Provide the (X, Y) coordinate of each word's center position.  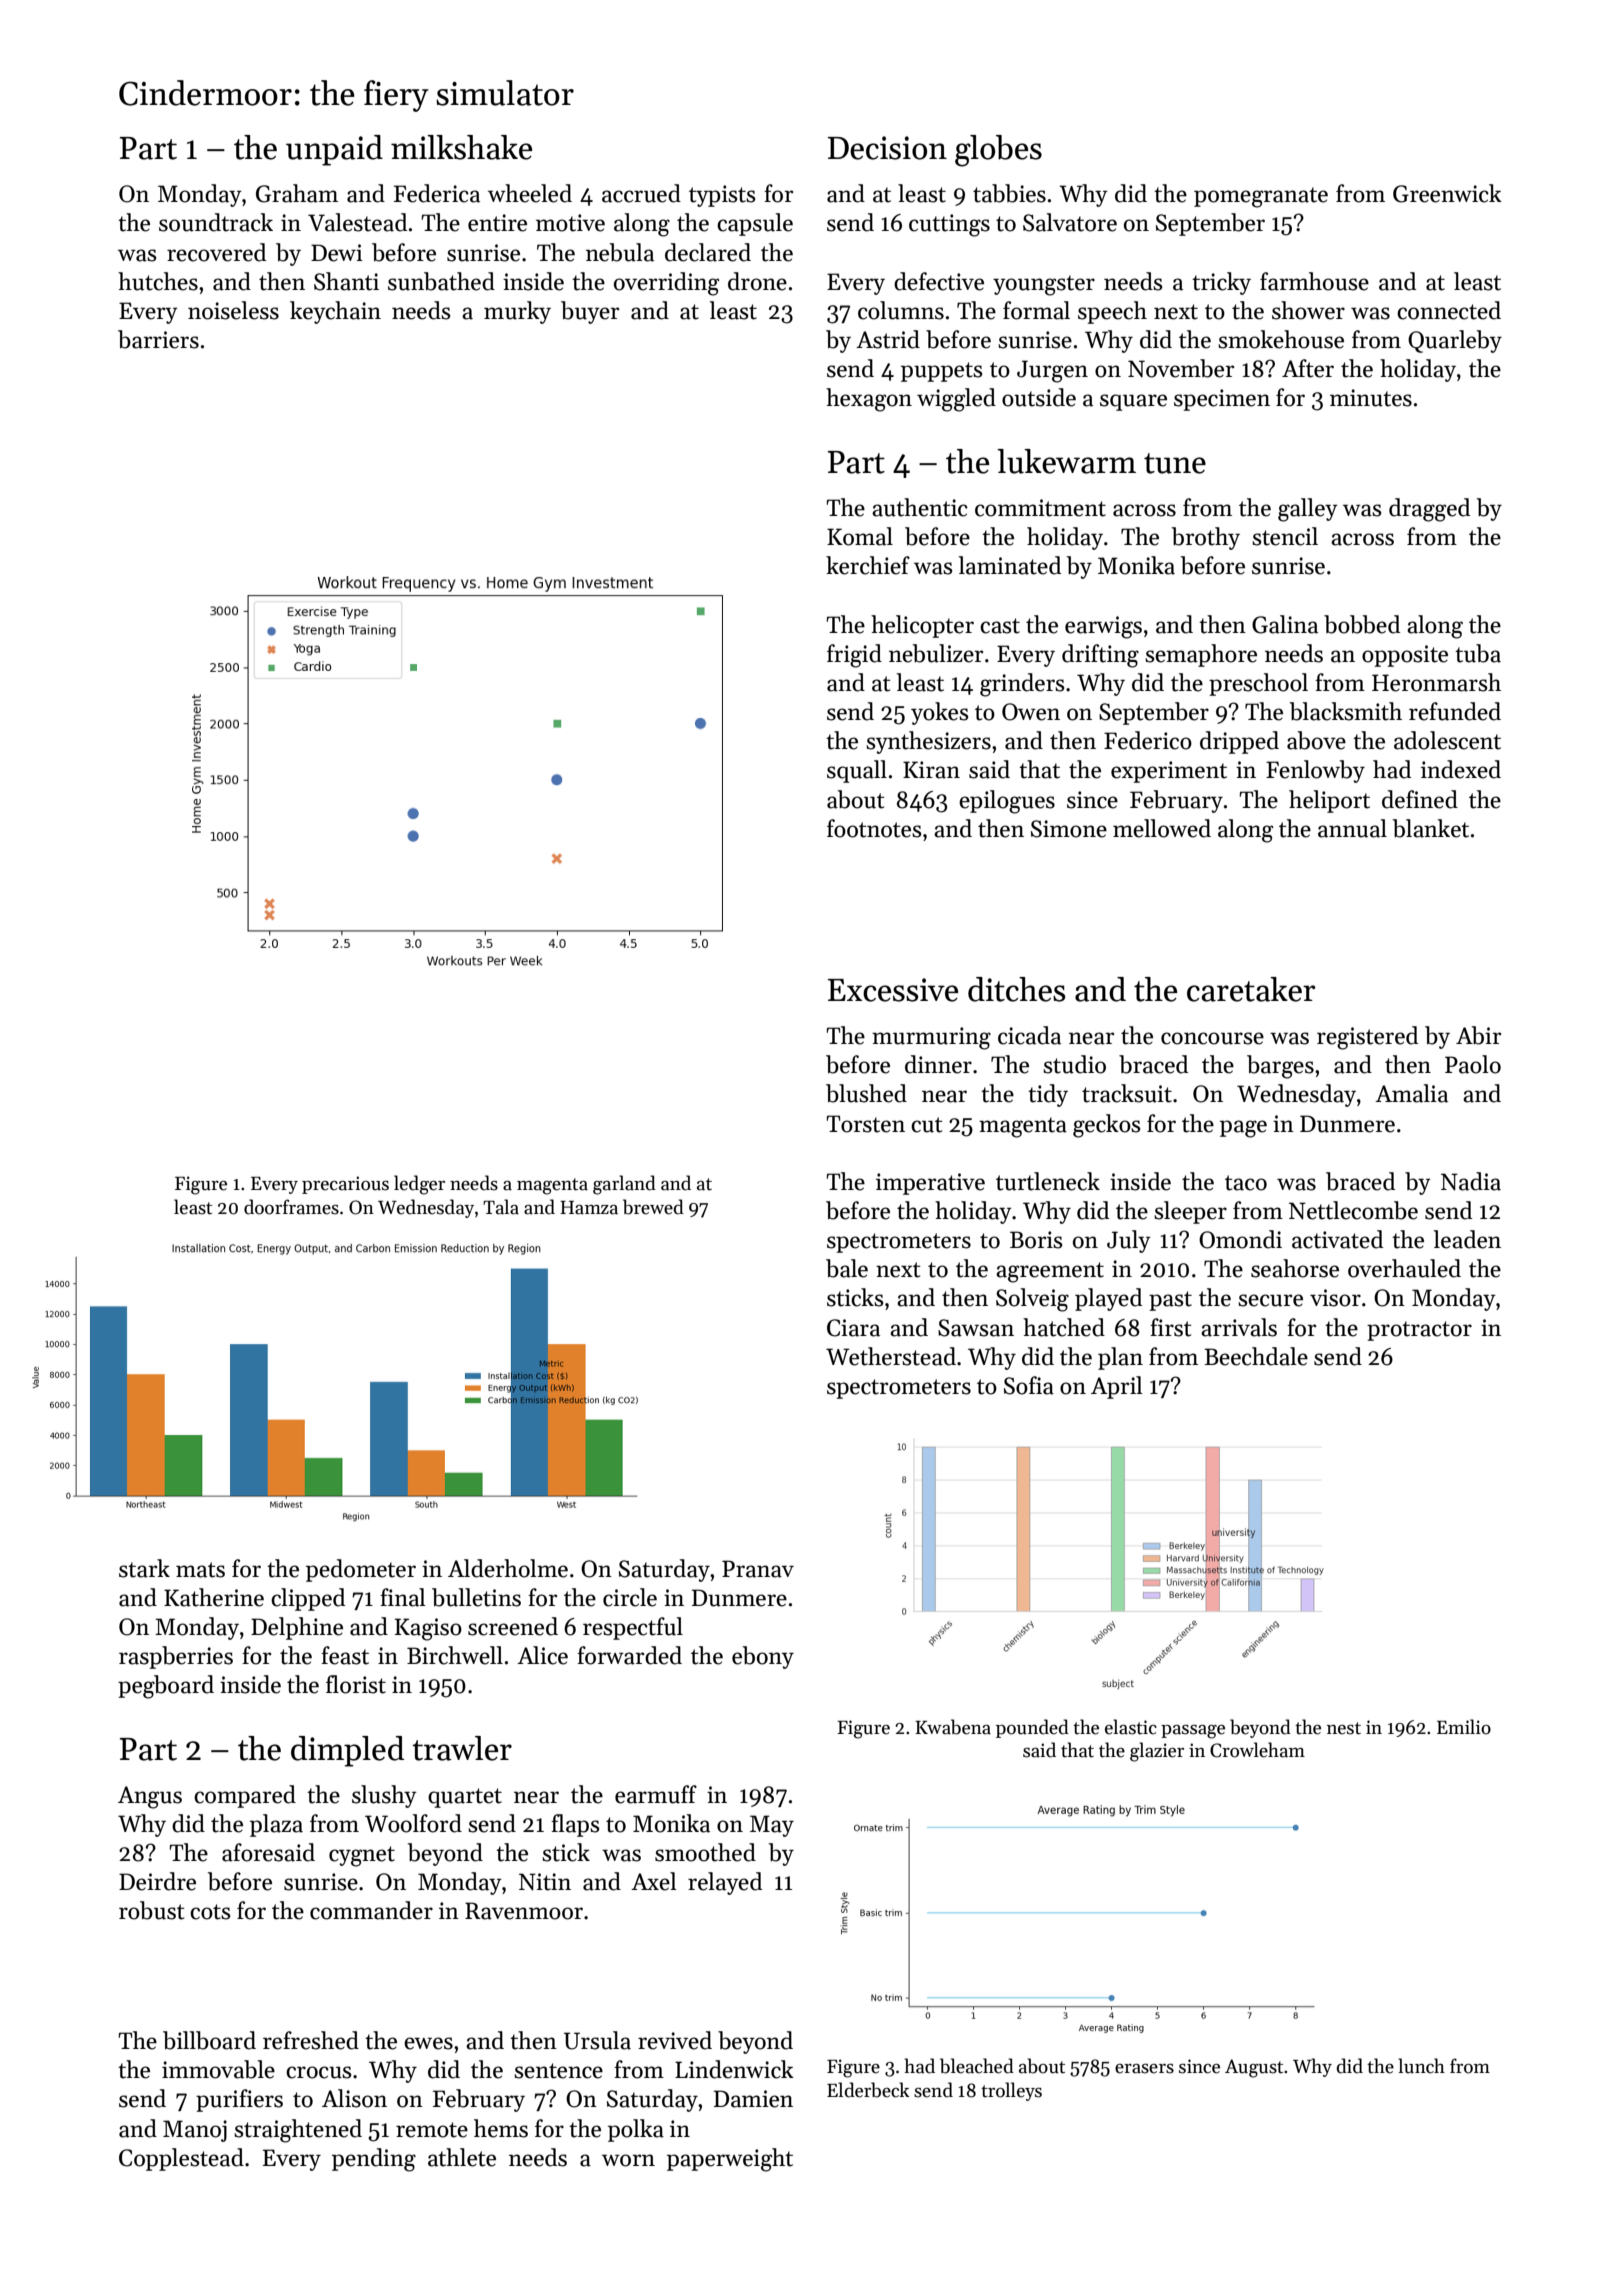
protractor (1419, 1331)
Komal (860, 536)
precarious (345, 1185)
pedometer (361, 1570)
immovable (218, 2069)
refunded (1455, 711)
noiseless (233, 310)
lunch (1421, 2066)
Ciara (853, 1328)
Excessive (893, 990)
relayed (725, 1883)
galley (1308, 510)
